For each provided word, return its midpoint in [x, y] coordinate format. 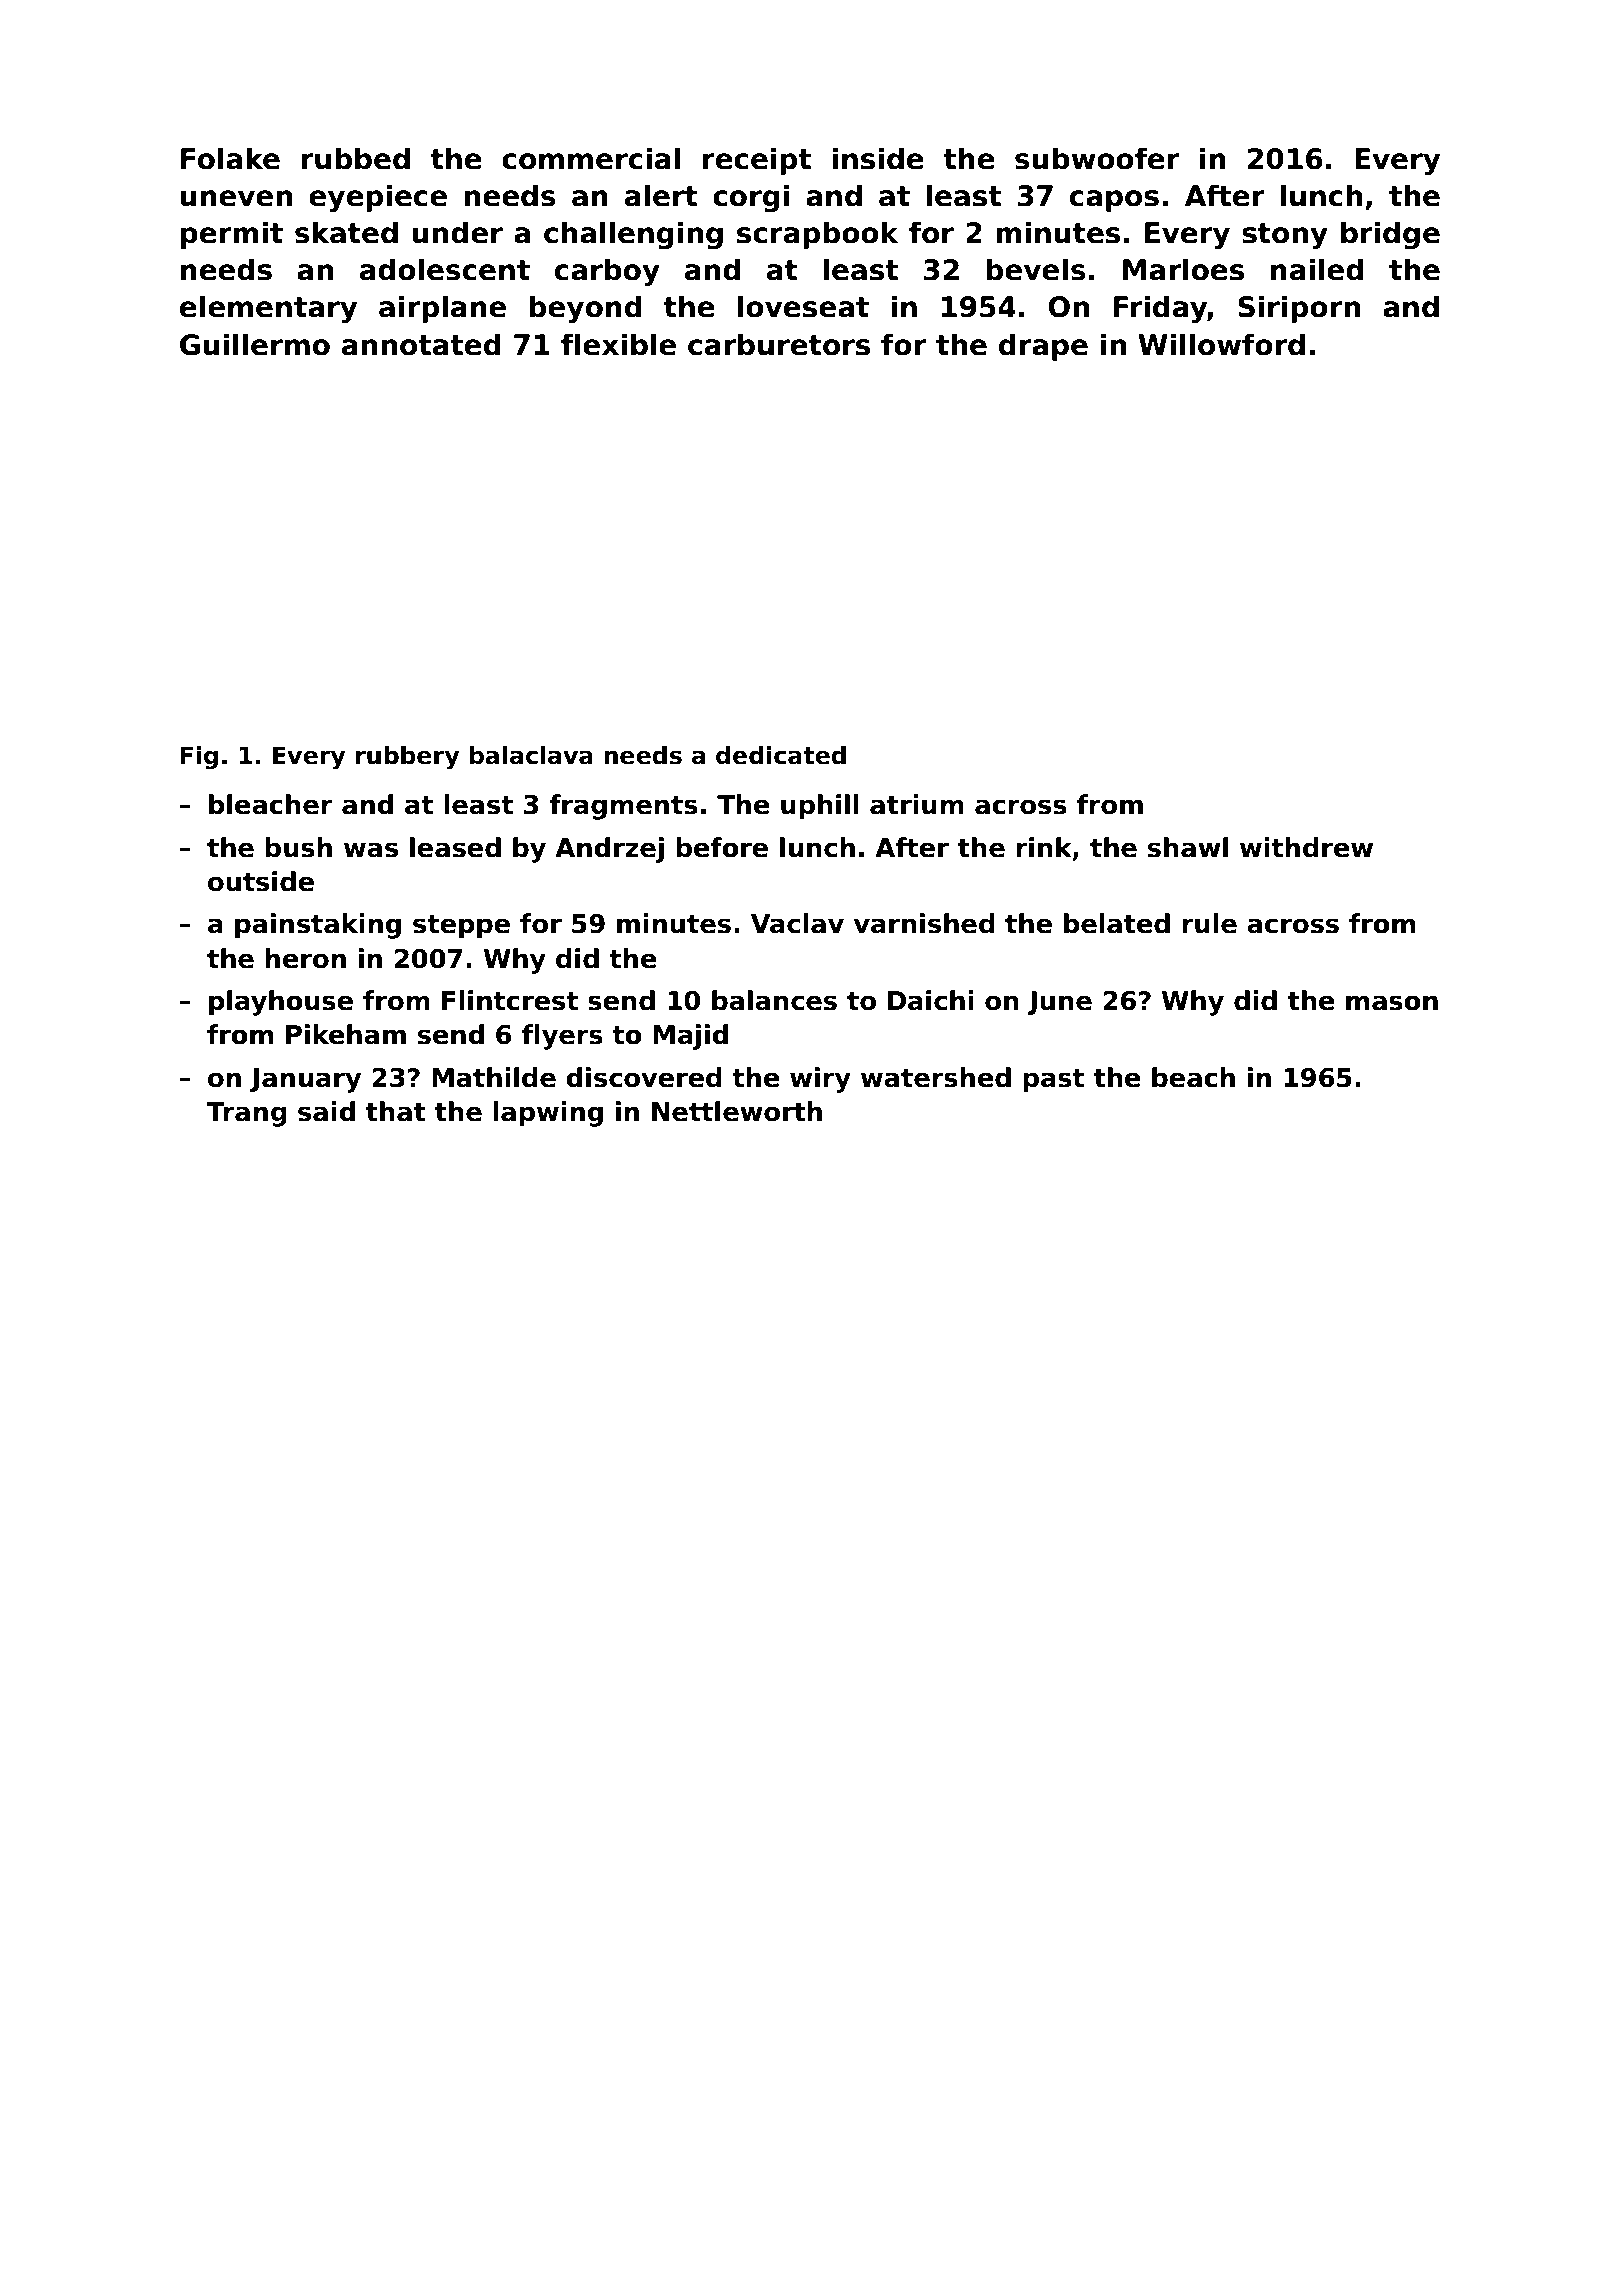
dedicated [781, 755]
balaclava [531, 755]
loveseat [803, 306]
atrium [917, 804]
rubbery [408, 757]
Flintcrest [510, 1000]
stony [1285, 236]
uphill [820, 807]
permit [232, 235]
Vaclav [797, 923]
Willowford [1221, 344]
